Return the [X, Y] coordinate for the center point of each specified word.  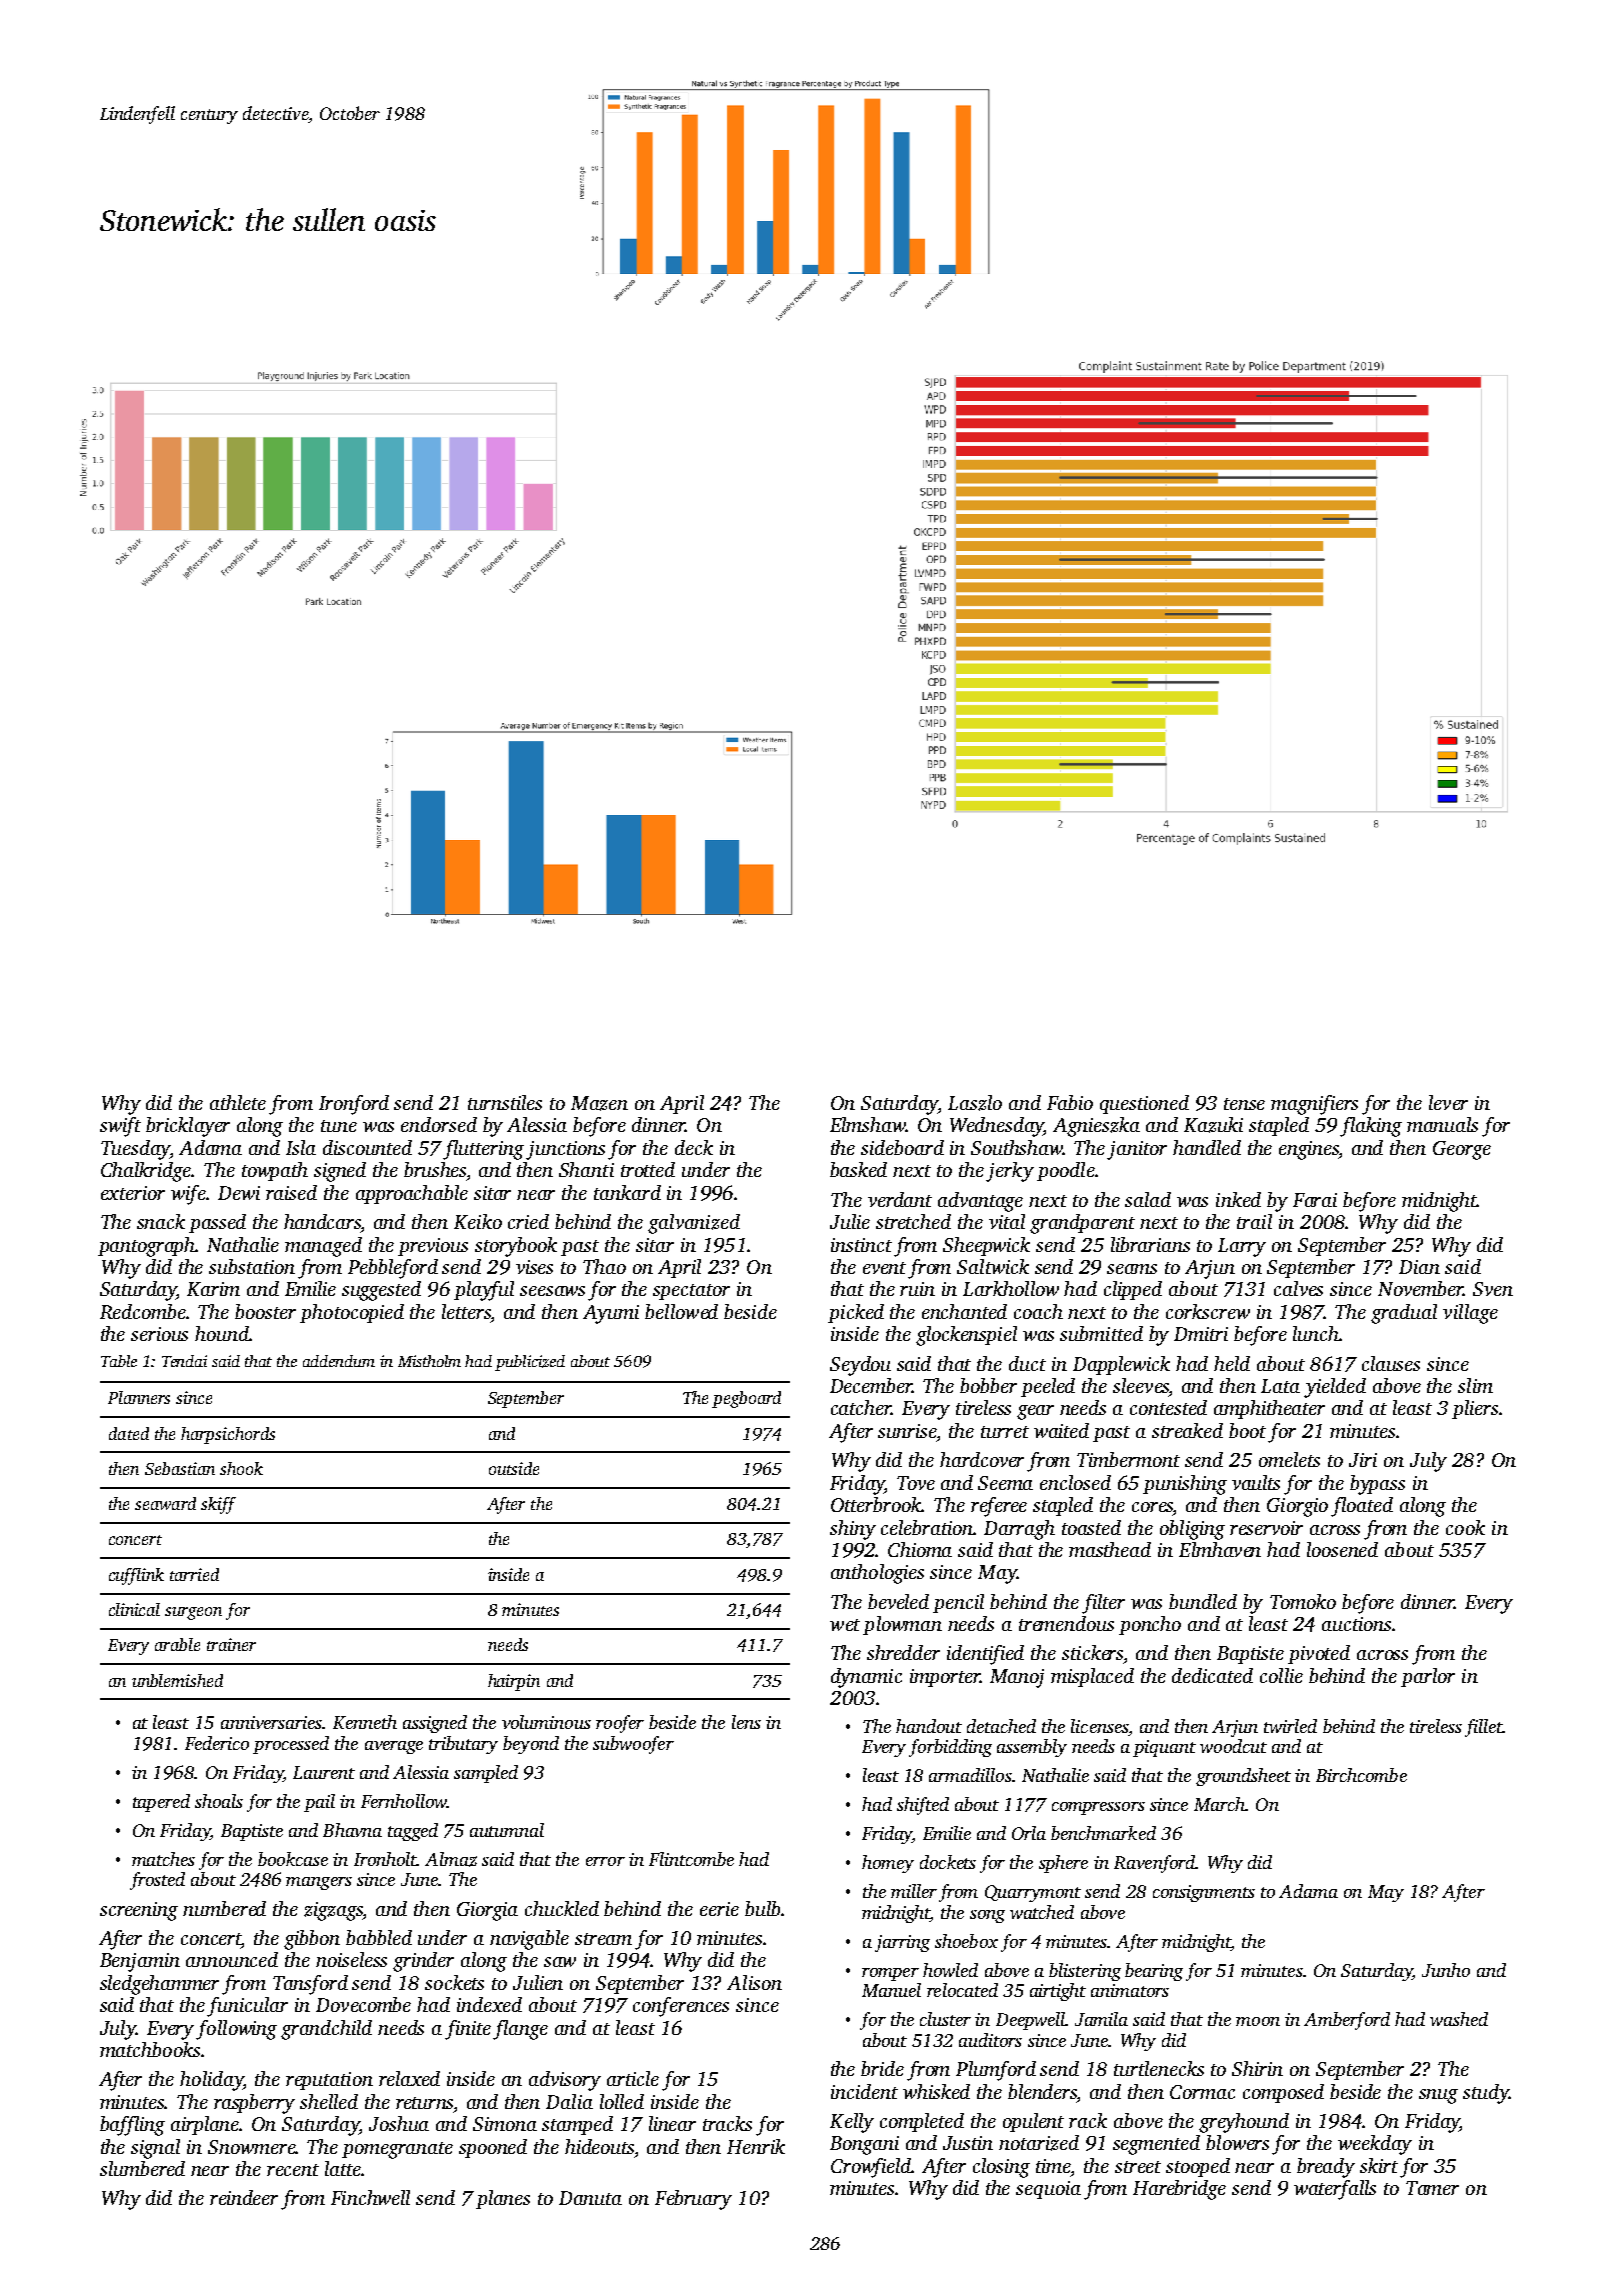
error [605, 1861]
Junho [1446, 1970]
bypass [1377, 1485]
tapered [161, 1803]
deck [694, 1147]
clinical [134, 1609]
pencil [958, 1603]
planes [503, 2199]
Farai [1315, 1200]
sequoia [1048, 2190]
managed [323, 1247]
